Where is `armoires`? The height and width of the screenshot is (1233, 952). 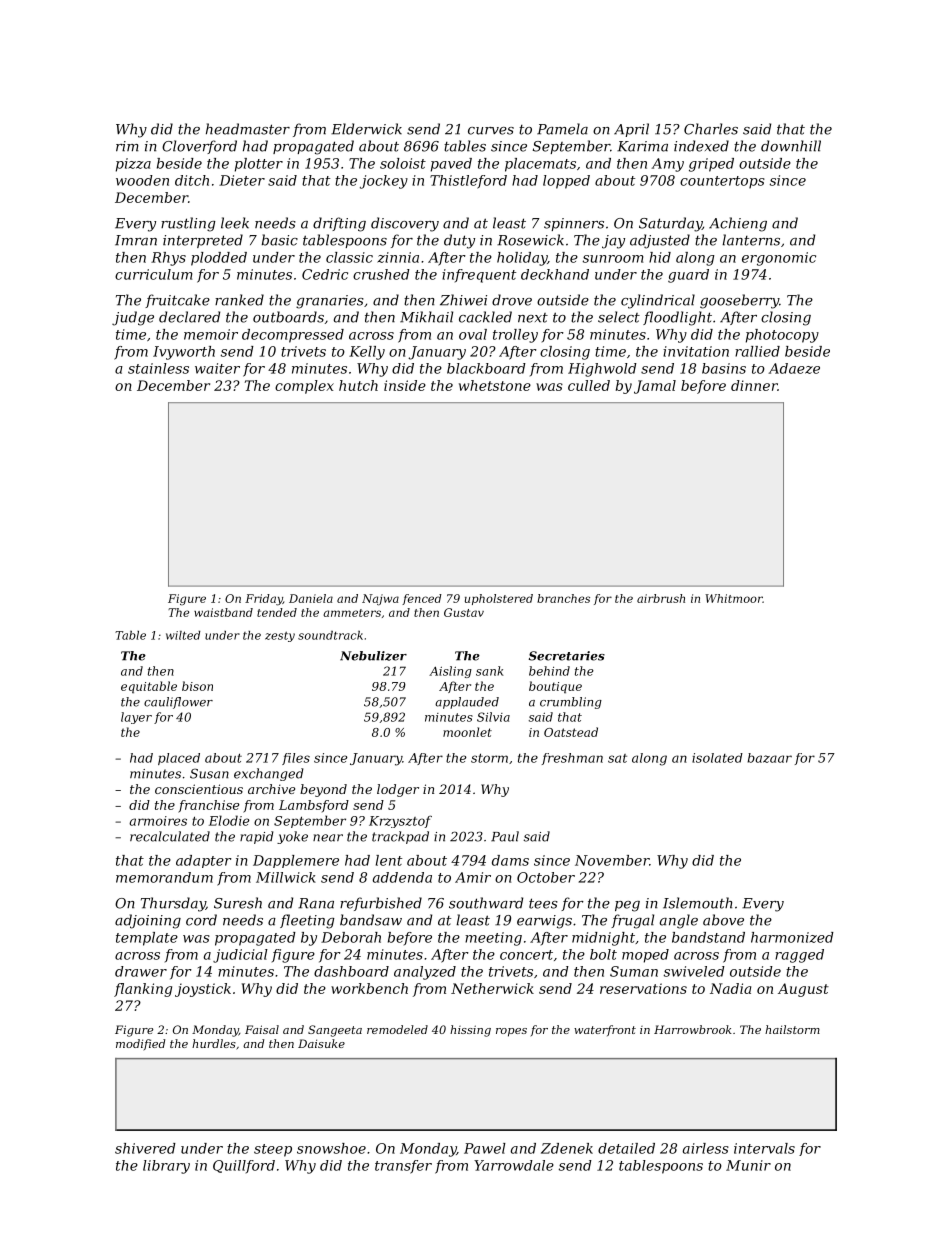
armoires is located at coordinates (158, 821).
